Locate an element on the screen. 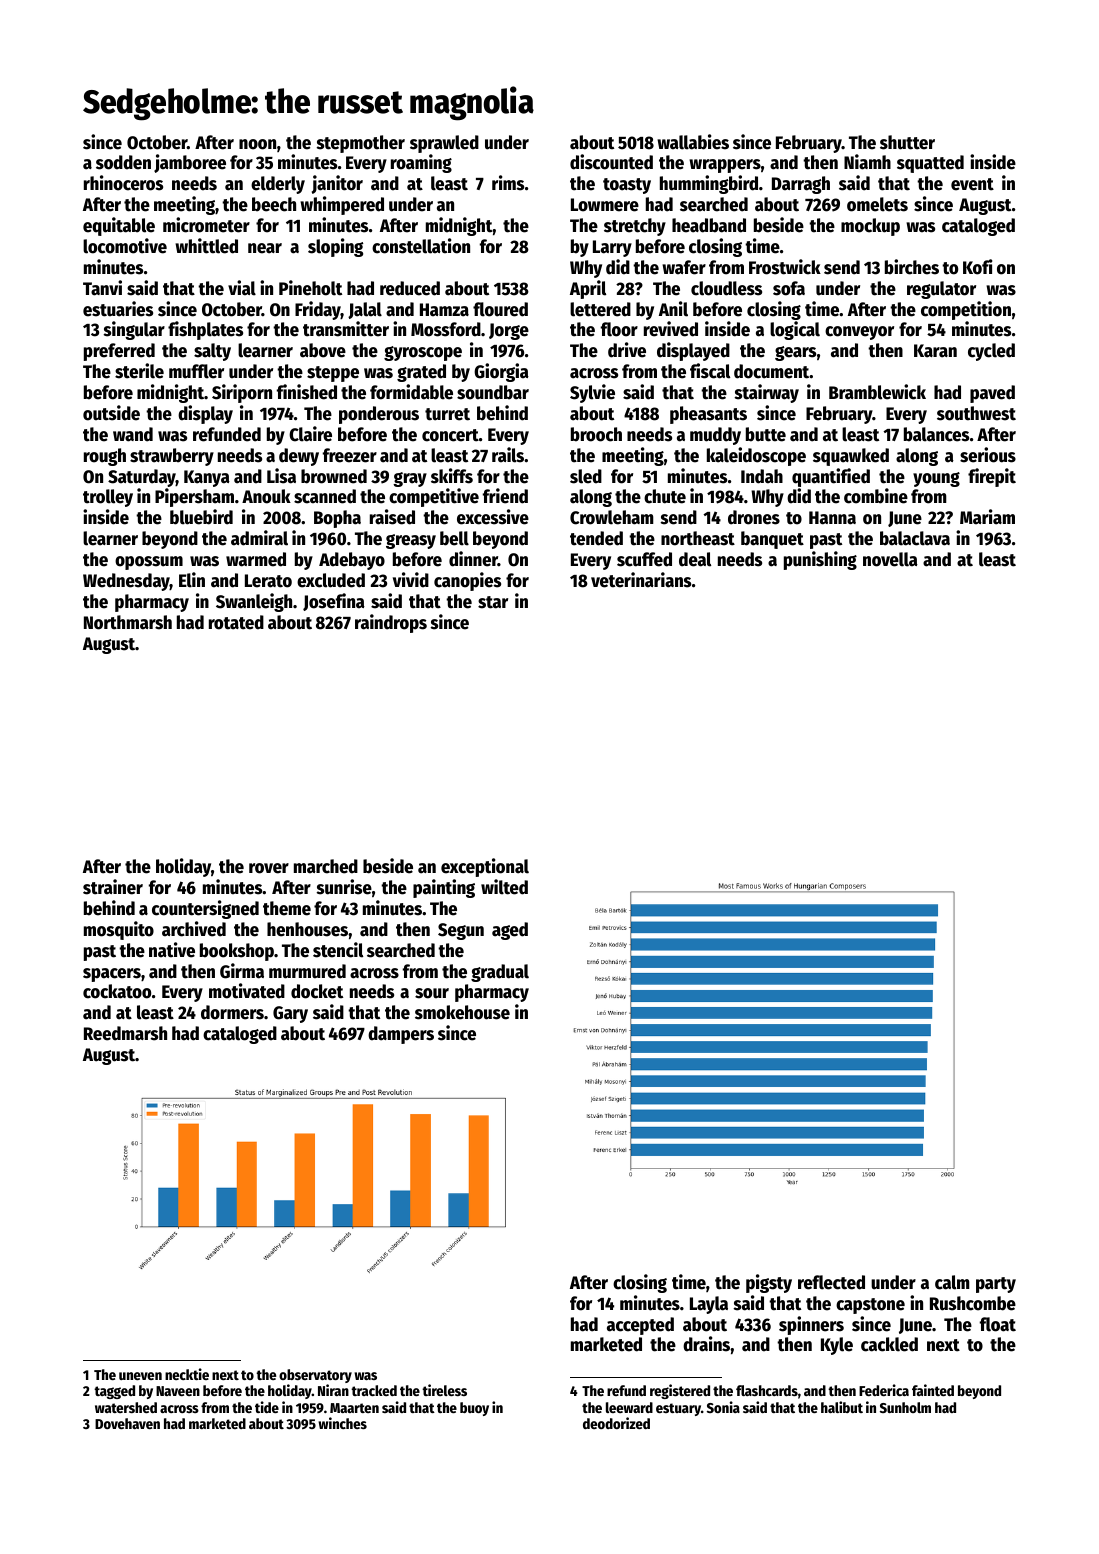 Image resolution: width=1099 pixels, height=1554 pixels. Sylvie is located at coordinates (592, 393).
